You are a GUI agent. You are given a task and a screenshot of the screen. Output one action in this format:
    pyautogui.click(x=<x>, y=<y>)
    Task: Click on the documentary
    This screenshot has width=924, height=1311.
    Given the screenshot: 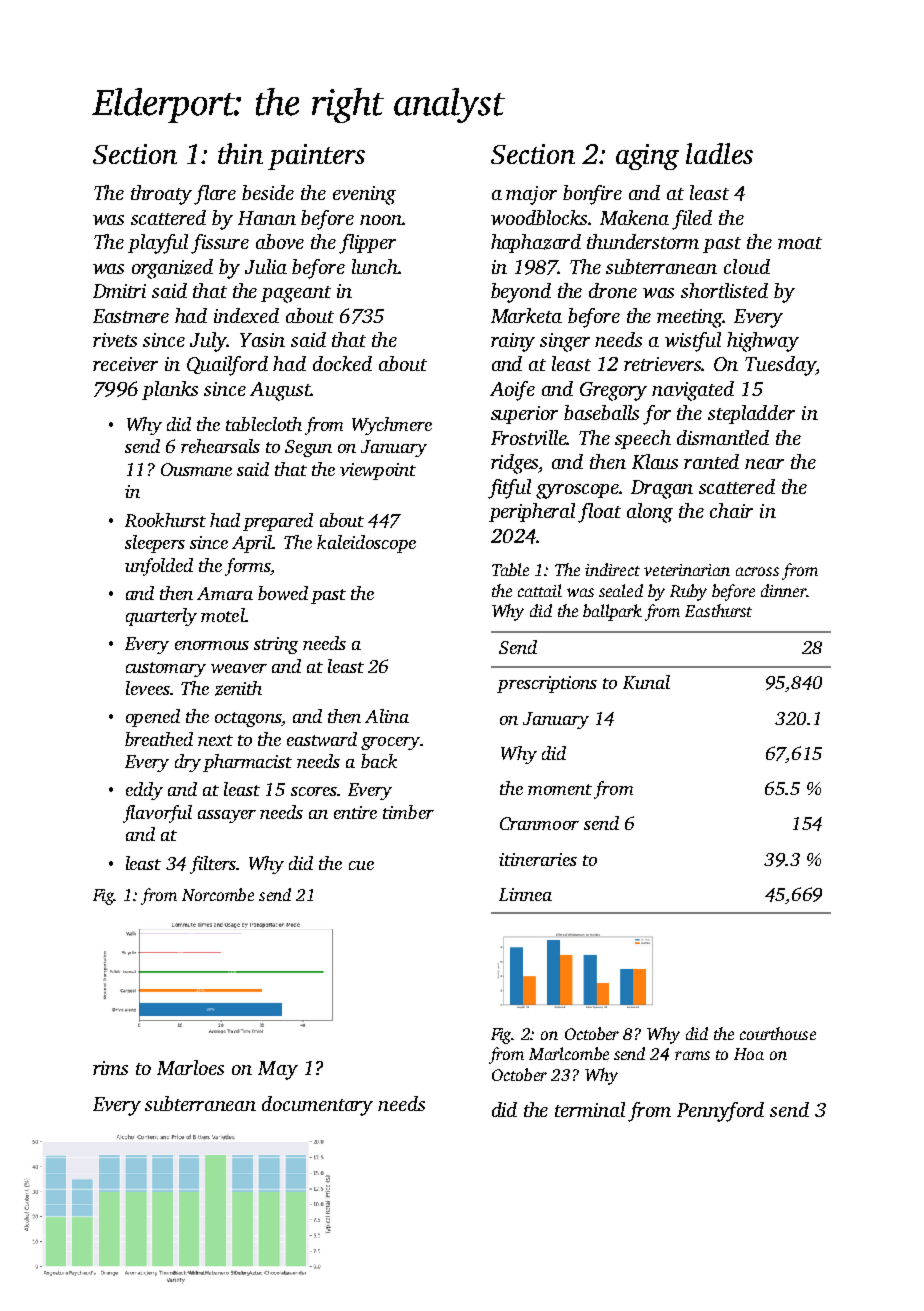 What is the action you would take?
    pyautogui.click(x=317, y=1106)
